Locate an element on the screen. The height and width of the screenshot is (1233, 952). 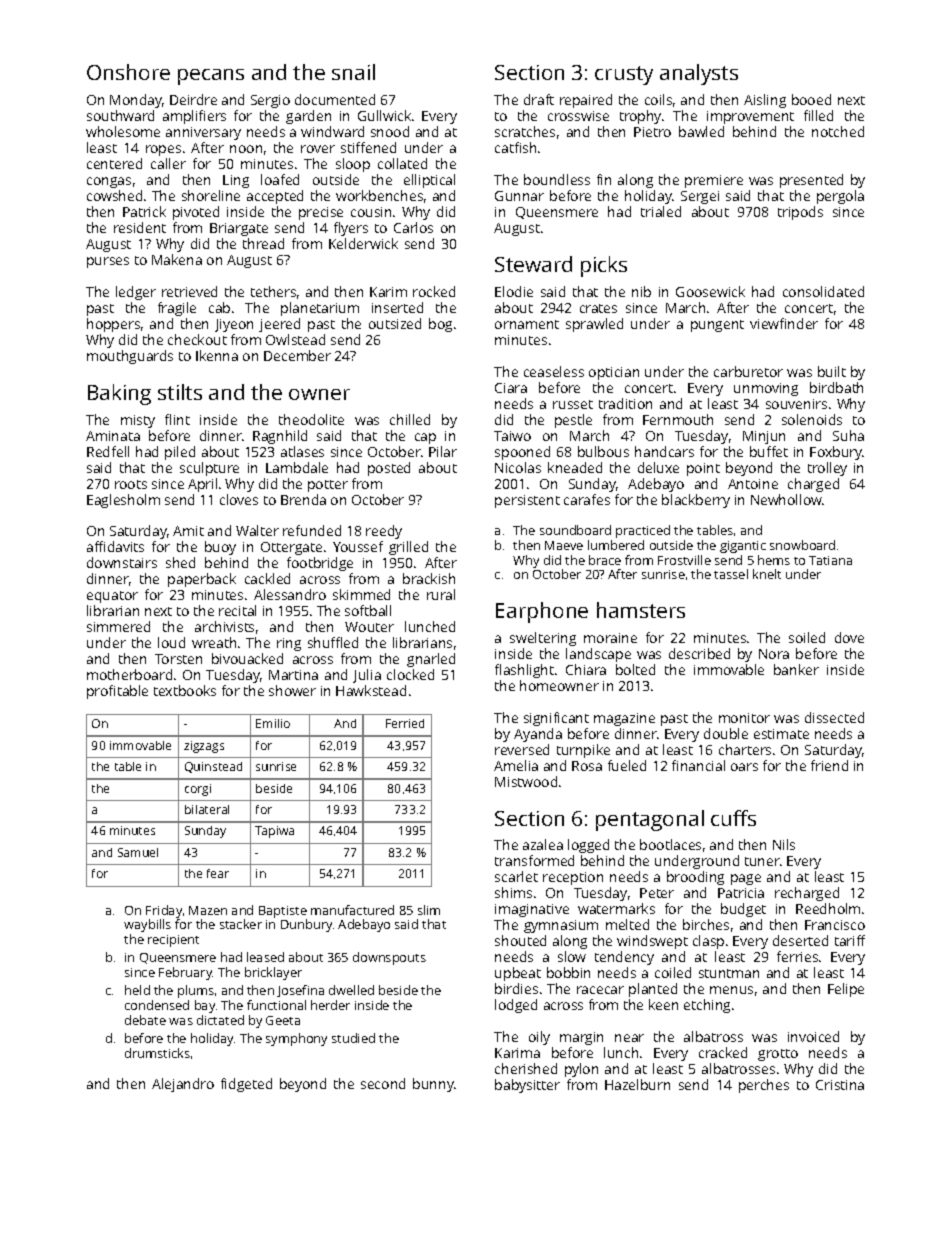
draft is located at coordinates (539, 99).
